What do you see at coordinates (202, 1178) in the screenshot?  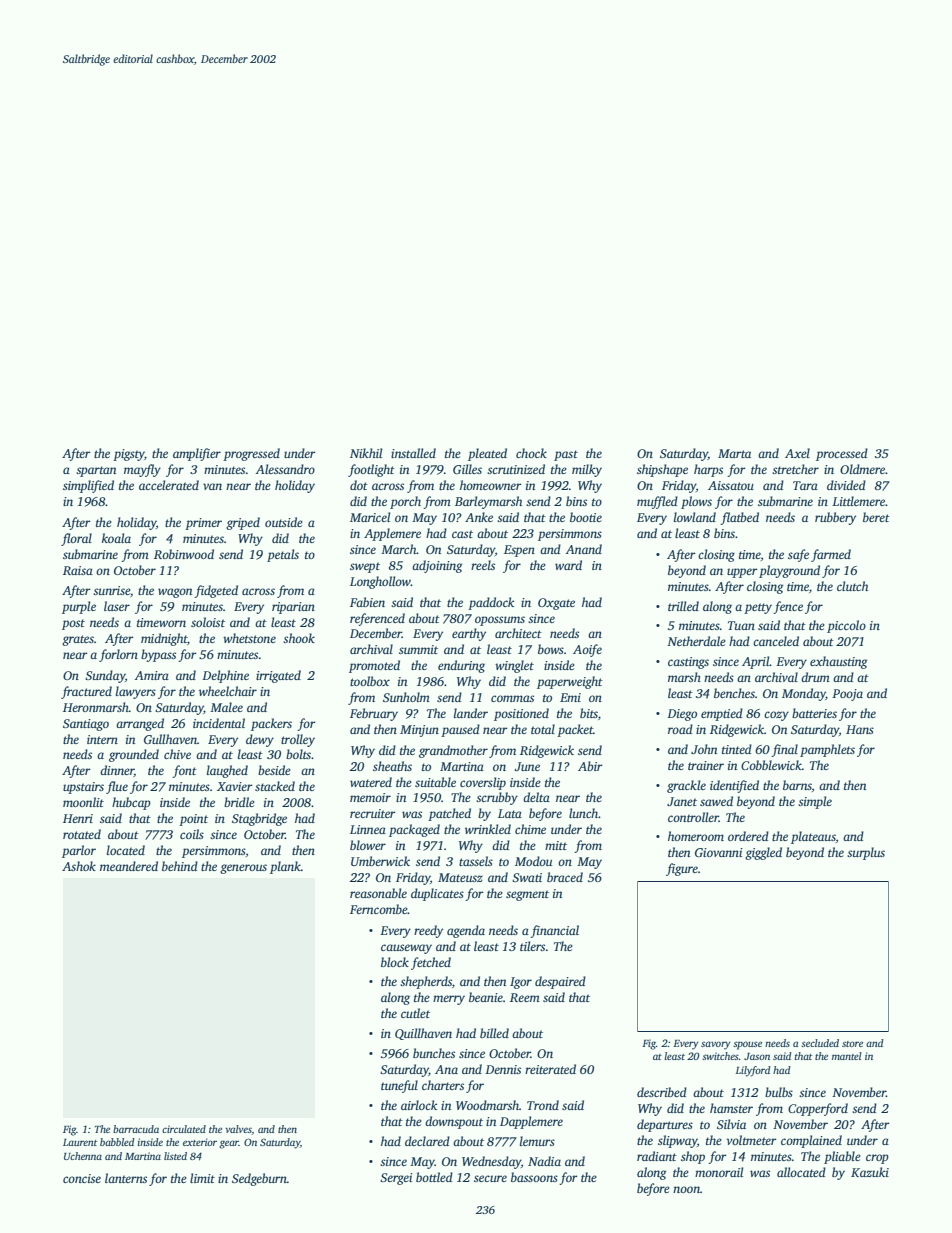 I see `limit` at bounding box center [202, 1178].
